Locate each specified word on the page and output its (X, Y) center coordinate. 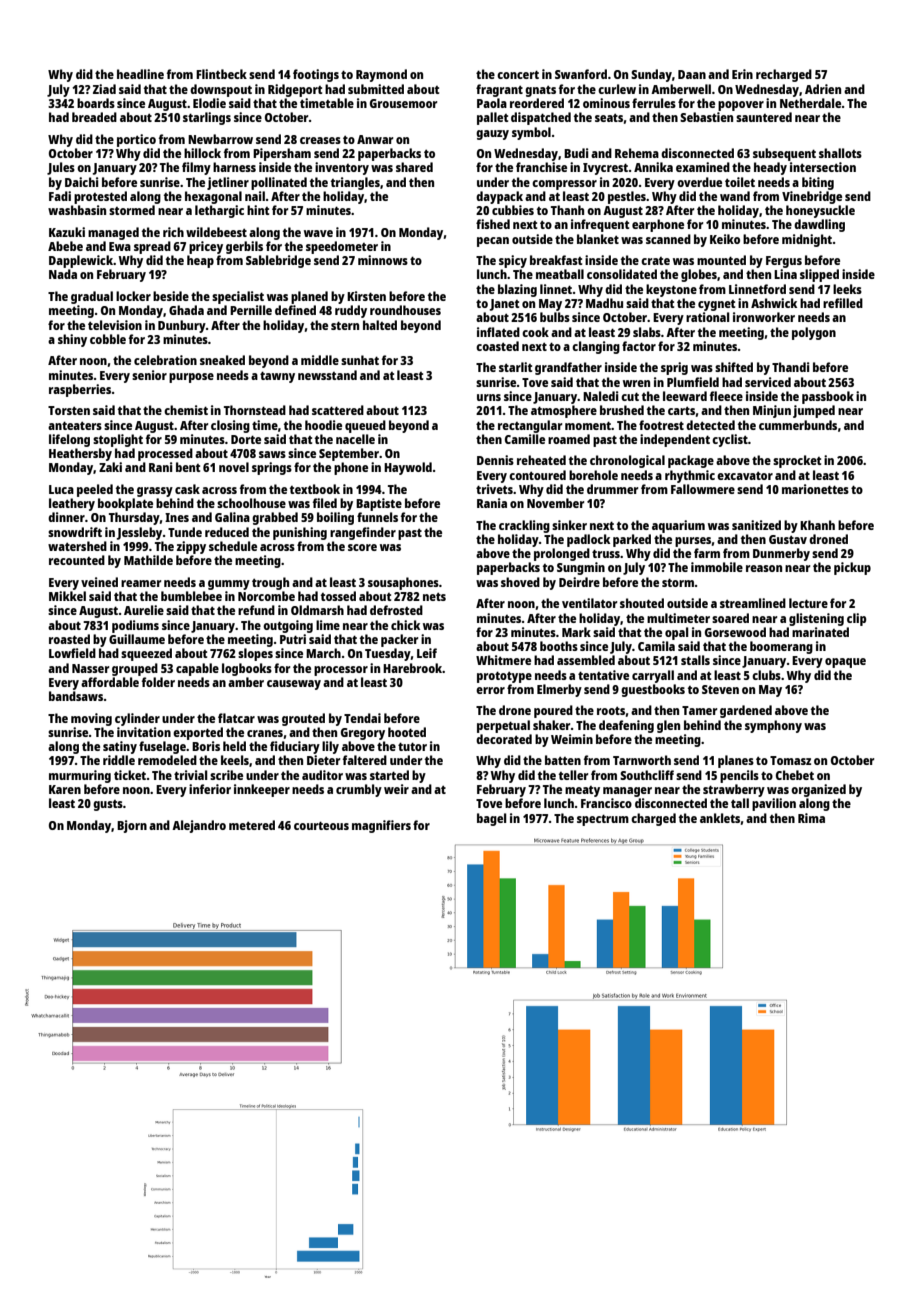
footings (316, 75)
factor (639, 346)
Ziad (104, 89)
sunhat (360, 360)
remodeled (167, 760)
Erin (742, 74)
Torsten (69, 410)
